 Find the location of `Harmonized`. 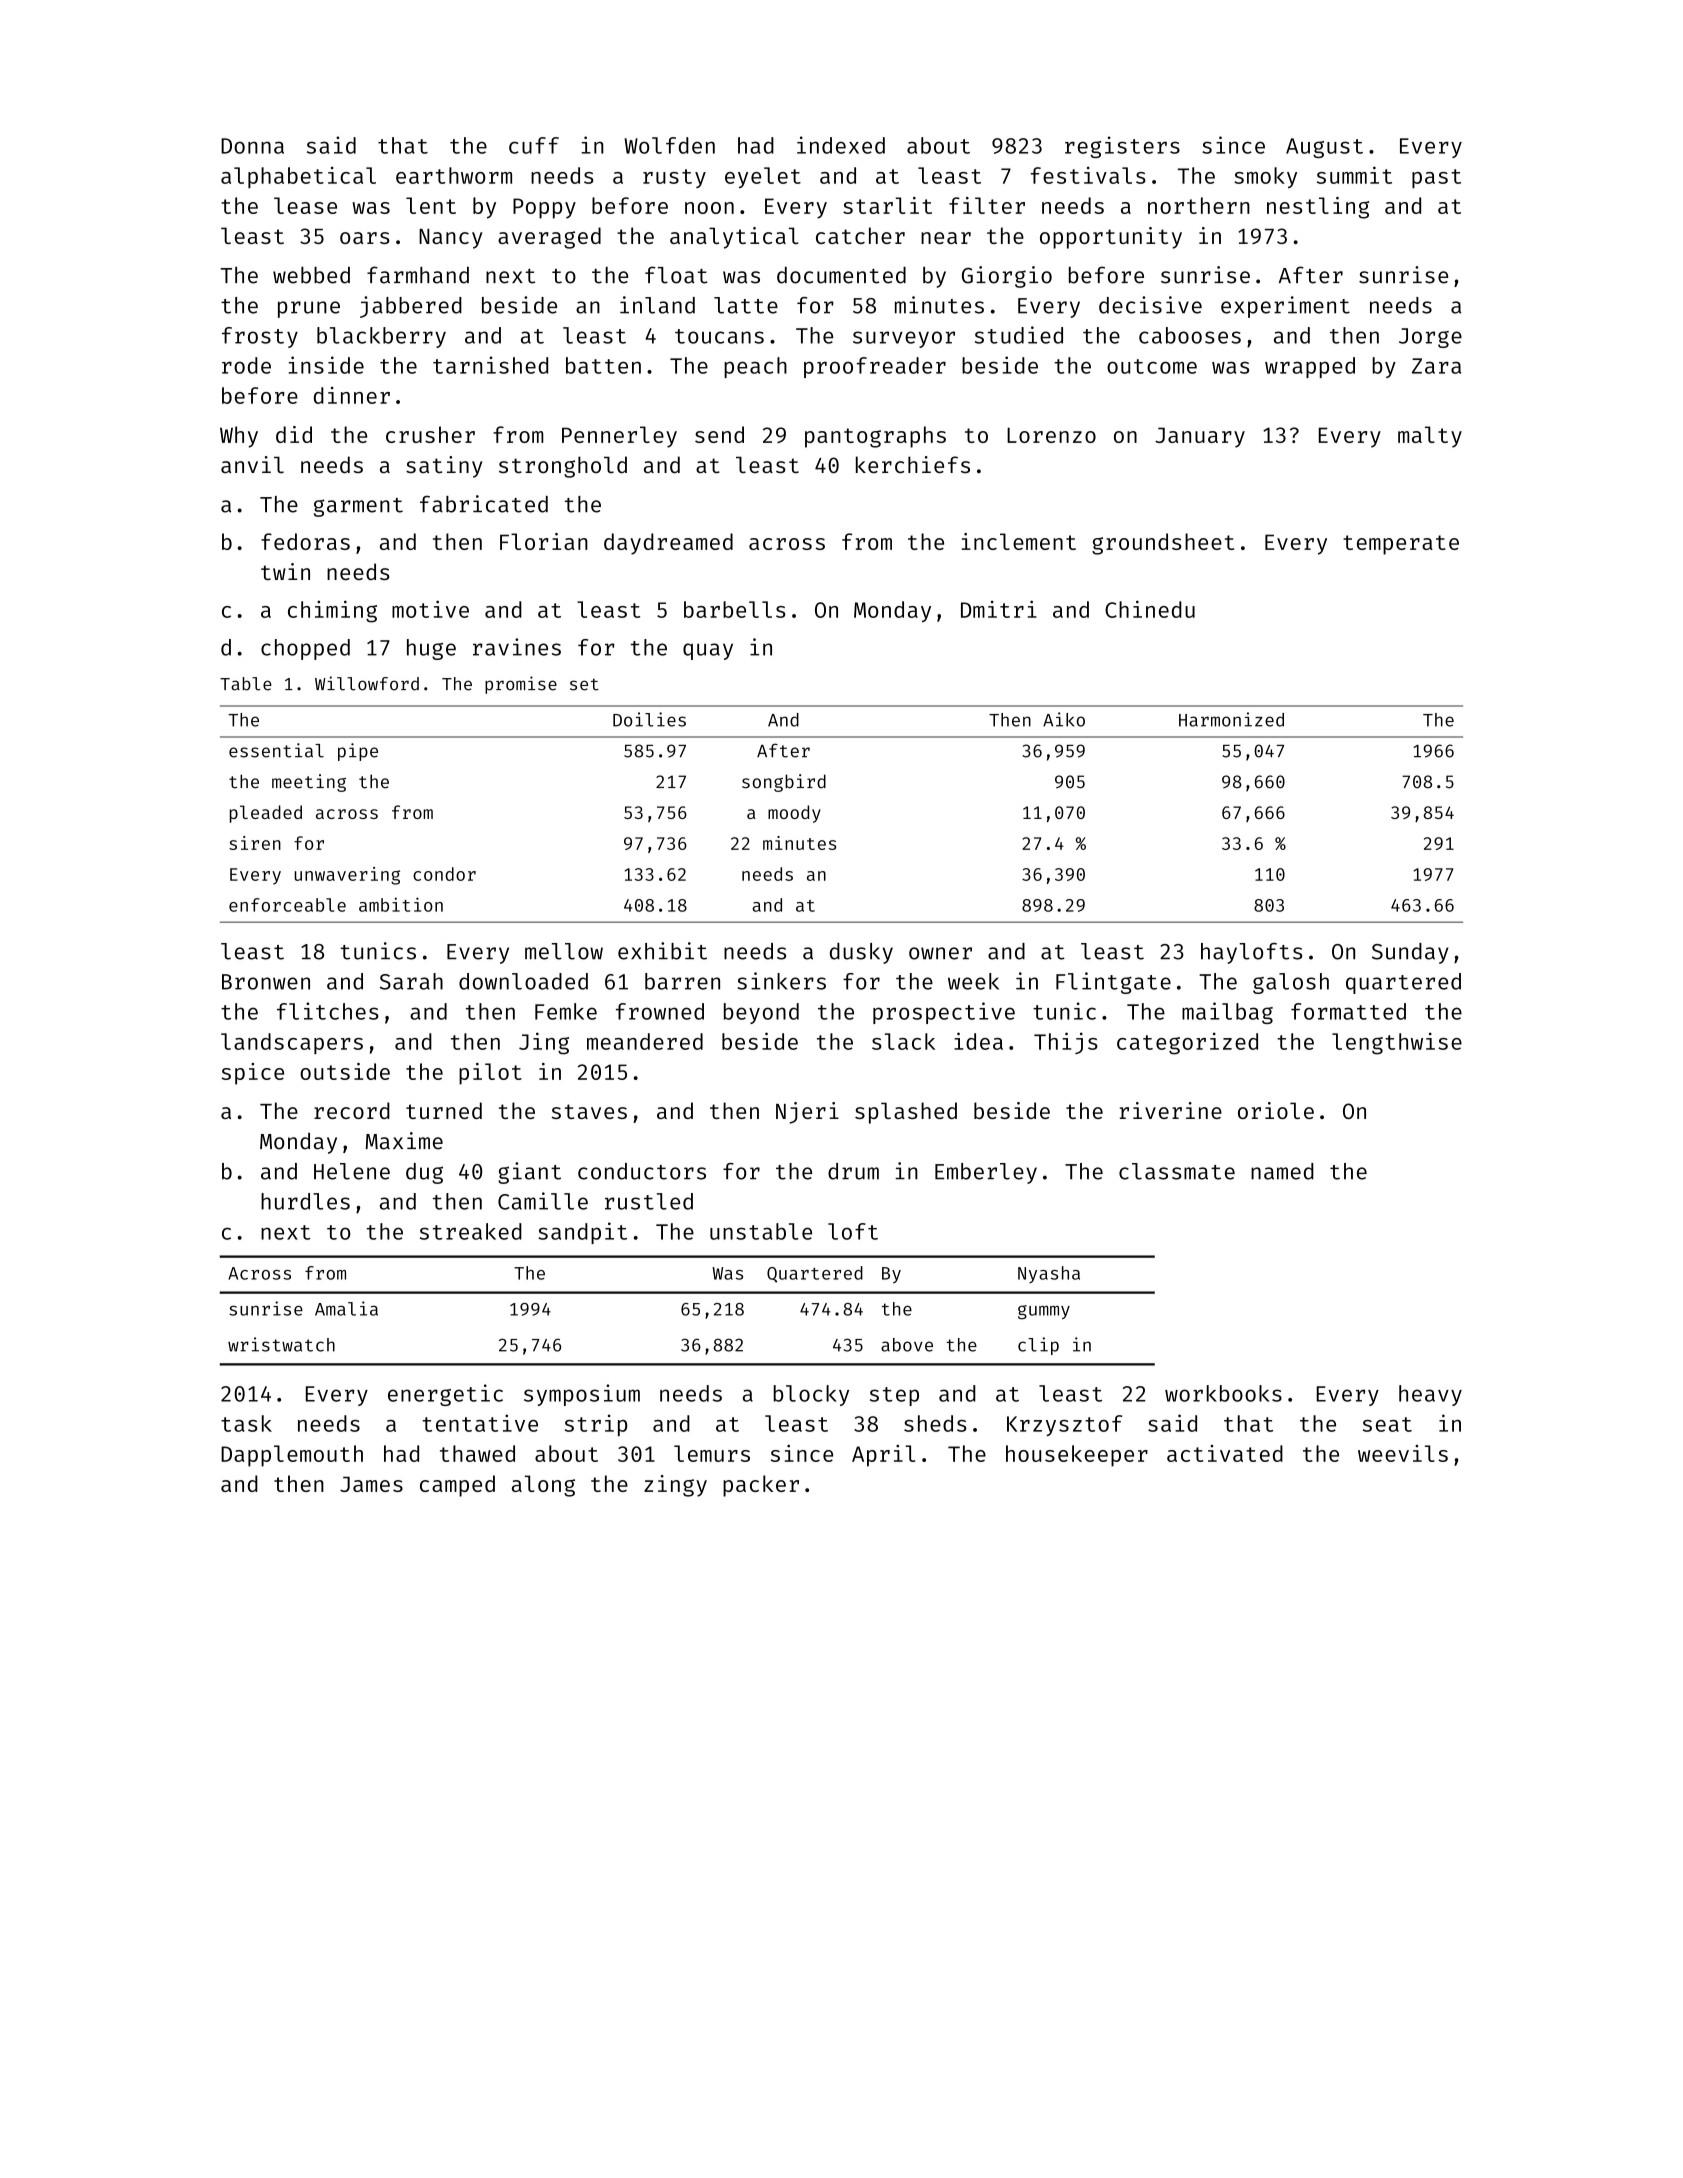

Harmonized is located at coordinates (1231, 719).
